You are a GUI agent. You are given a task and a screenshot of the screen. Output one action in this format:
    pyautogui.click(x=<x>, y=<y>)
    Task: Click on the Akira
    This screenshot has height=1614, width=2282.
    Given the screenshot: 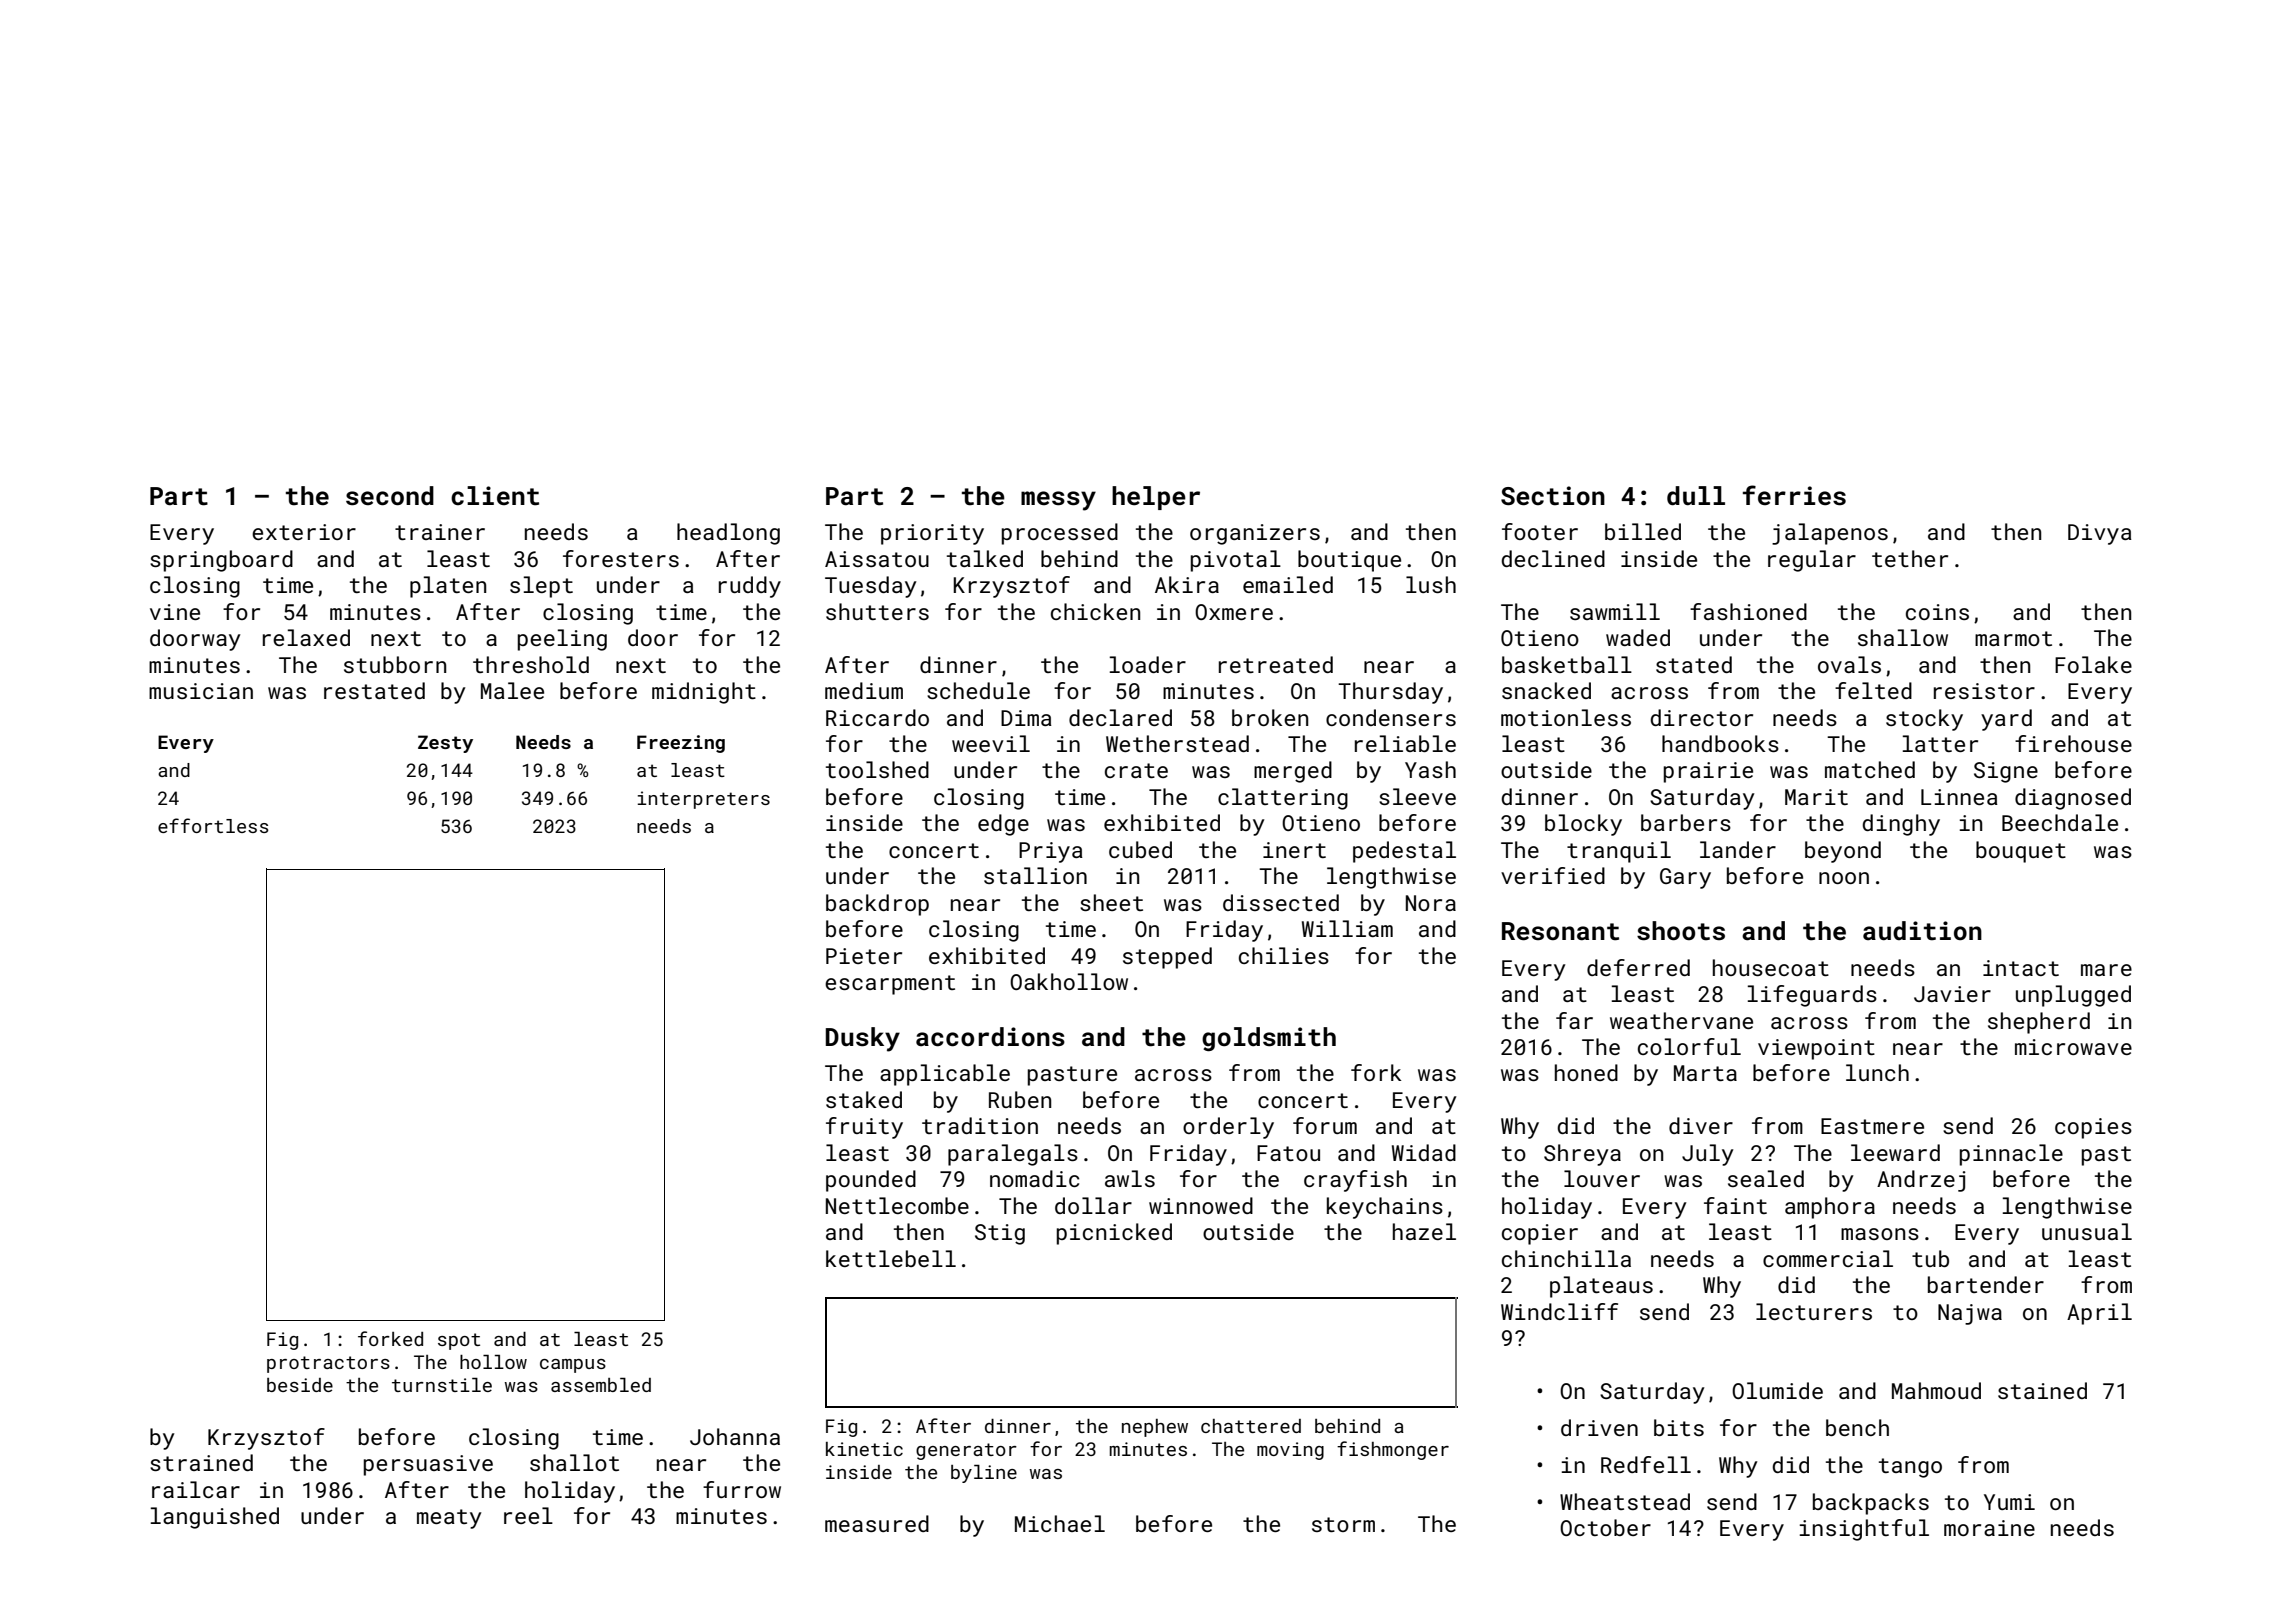 What is the action you would take?
    pyautogui.click(x=1187, y=584)
